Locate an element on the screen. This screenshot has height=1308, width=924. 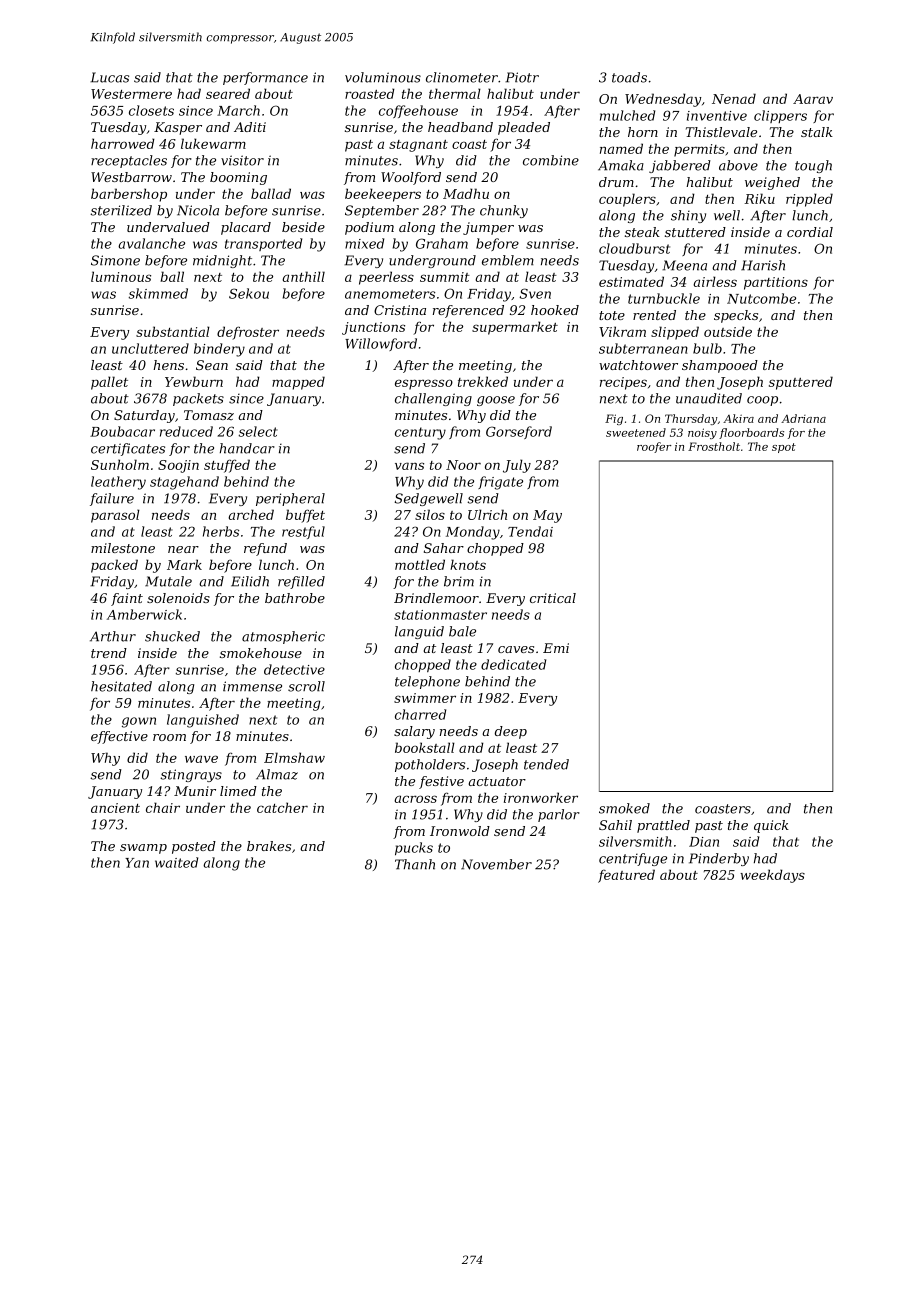
tough is located at coordinates (813, 166).
